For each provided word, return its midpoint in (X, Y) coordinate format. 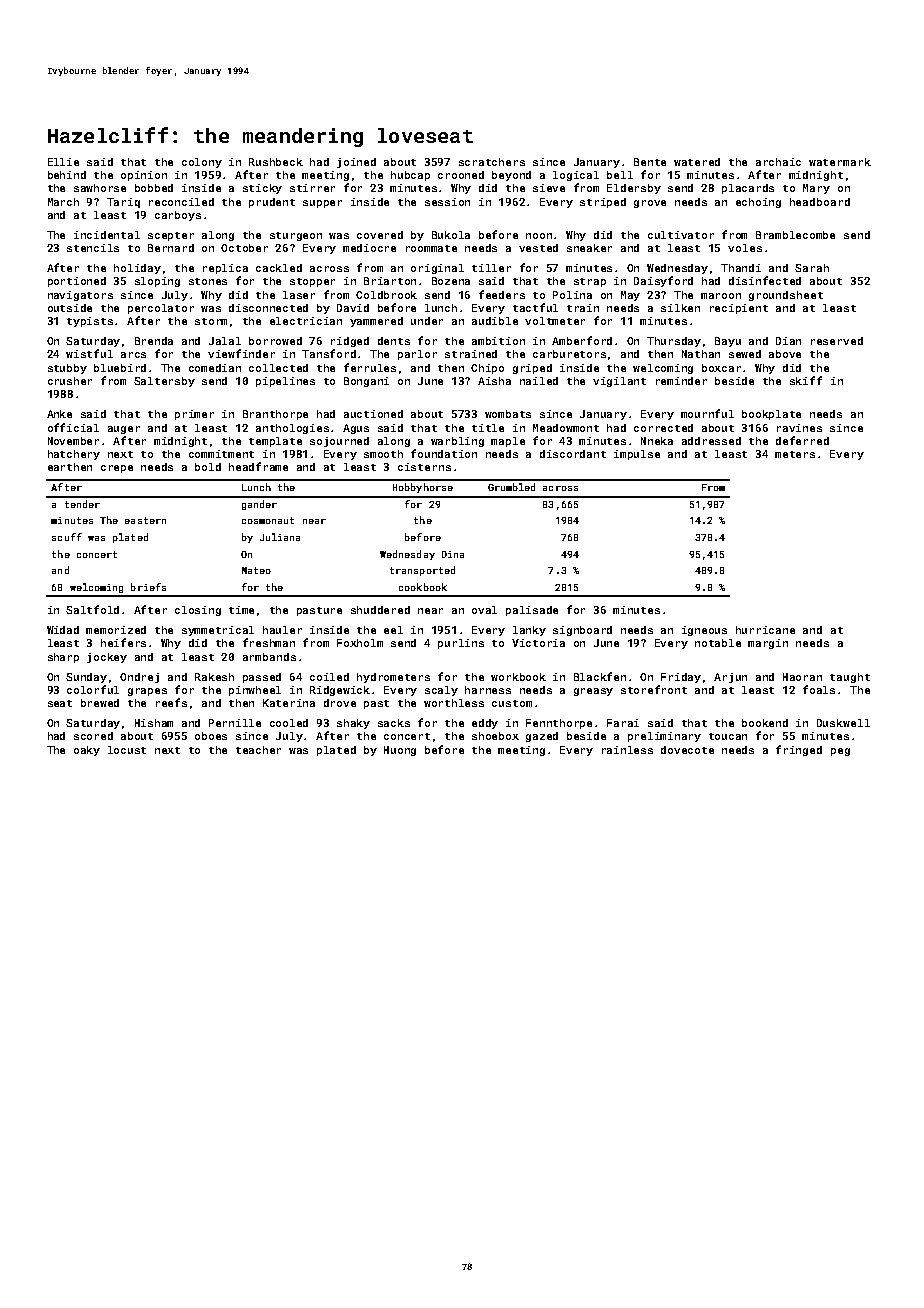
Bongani (366, 382)
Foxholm (360, 643)
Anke (59, 414)
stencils (93, 248)
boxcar (721, 368)
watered (697, 162)
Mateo (256, 570)
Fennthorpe (559, 724)
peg (840, 752)
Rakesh (214, 677)
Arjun (730, 678)
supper (322, 204)
